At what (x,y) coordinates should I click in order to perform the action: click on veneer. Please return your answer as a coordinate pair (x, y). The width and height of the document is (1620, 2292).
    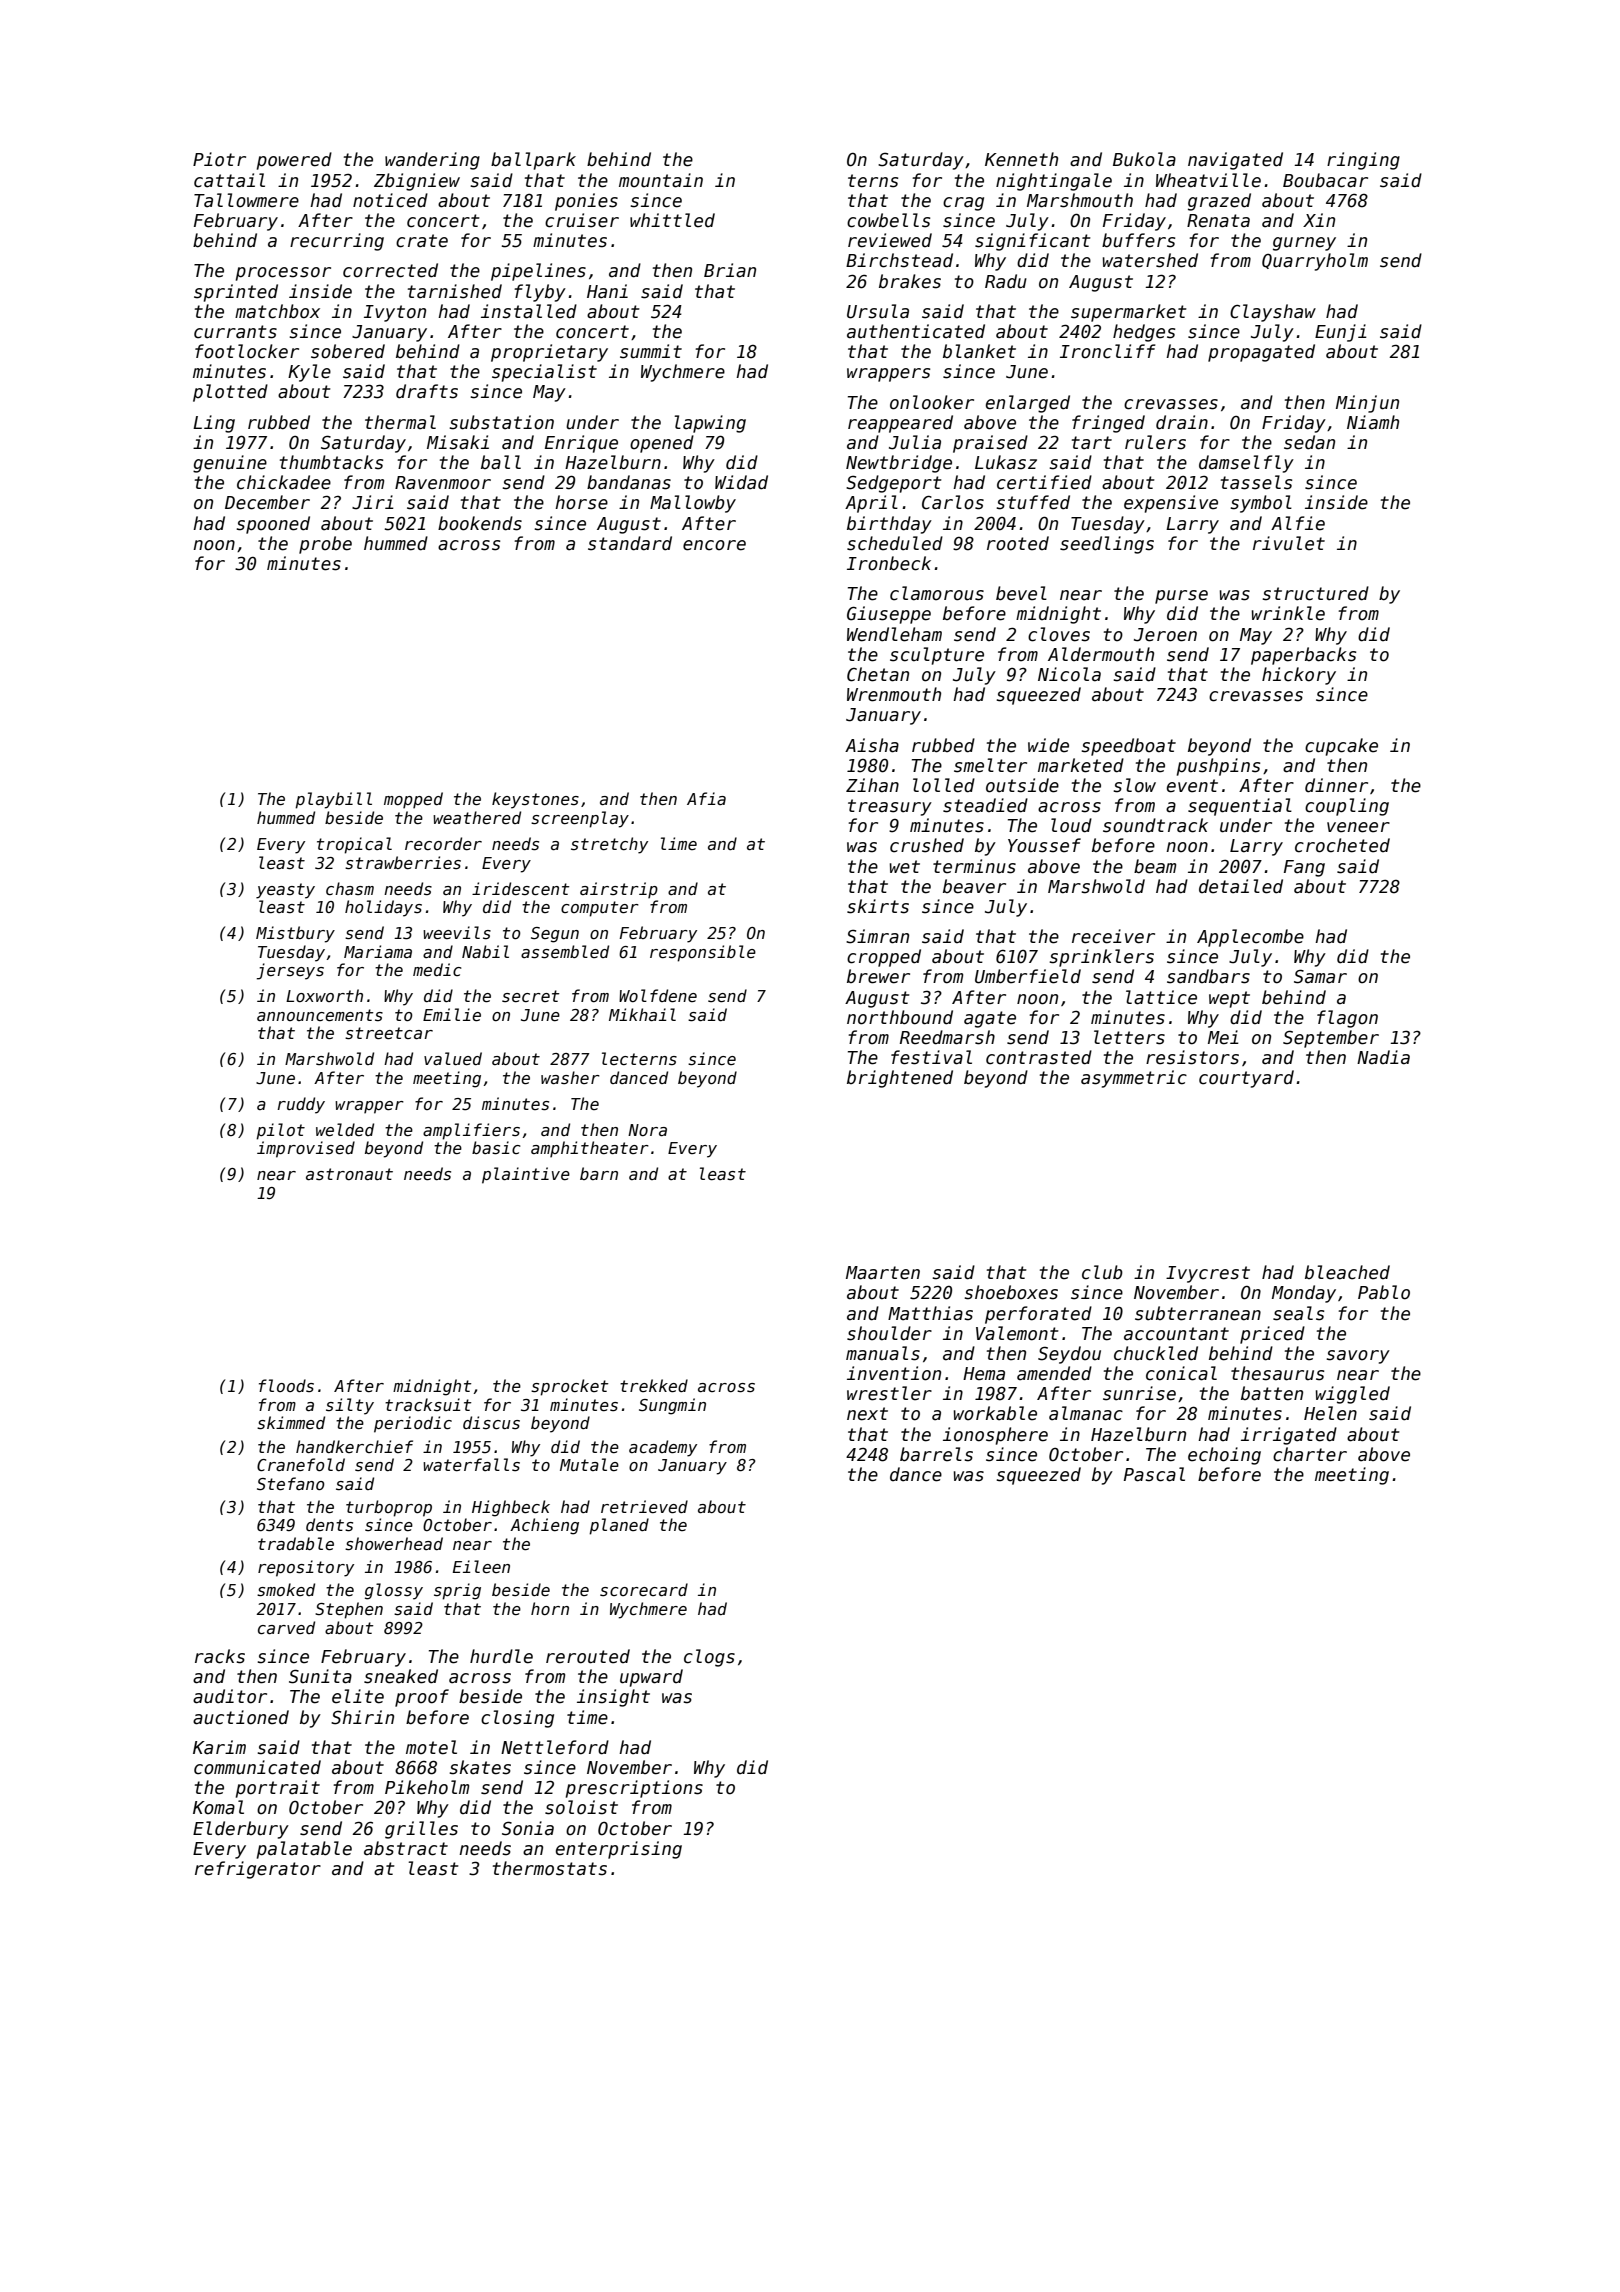
    Looking at the image, I should click on (1358, 827).
